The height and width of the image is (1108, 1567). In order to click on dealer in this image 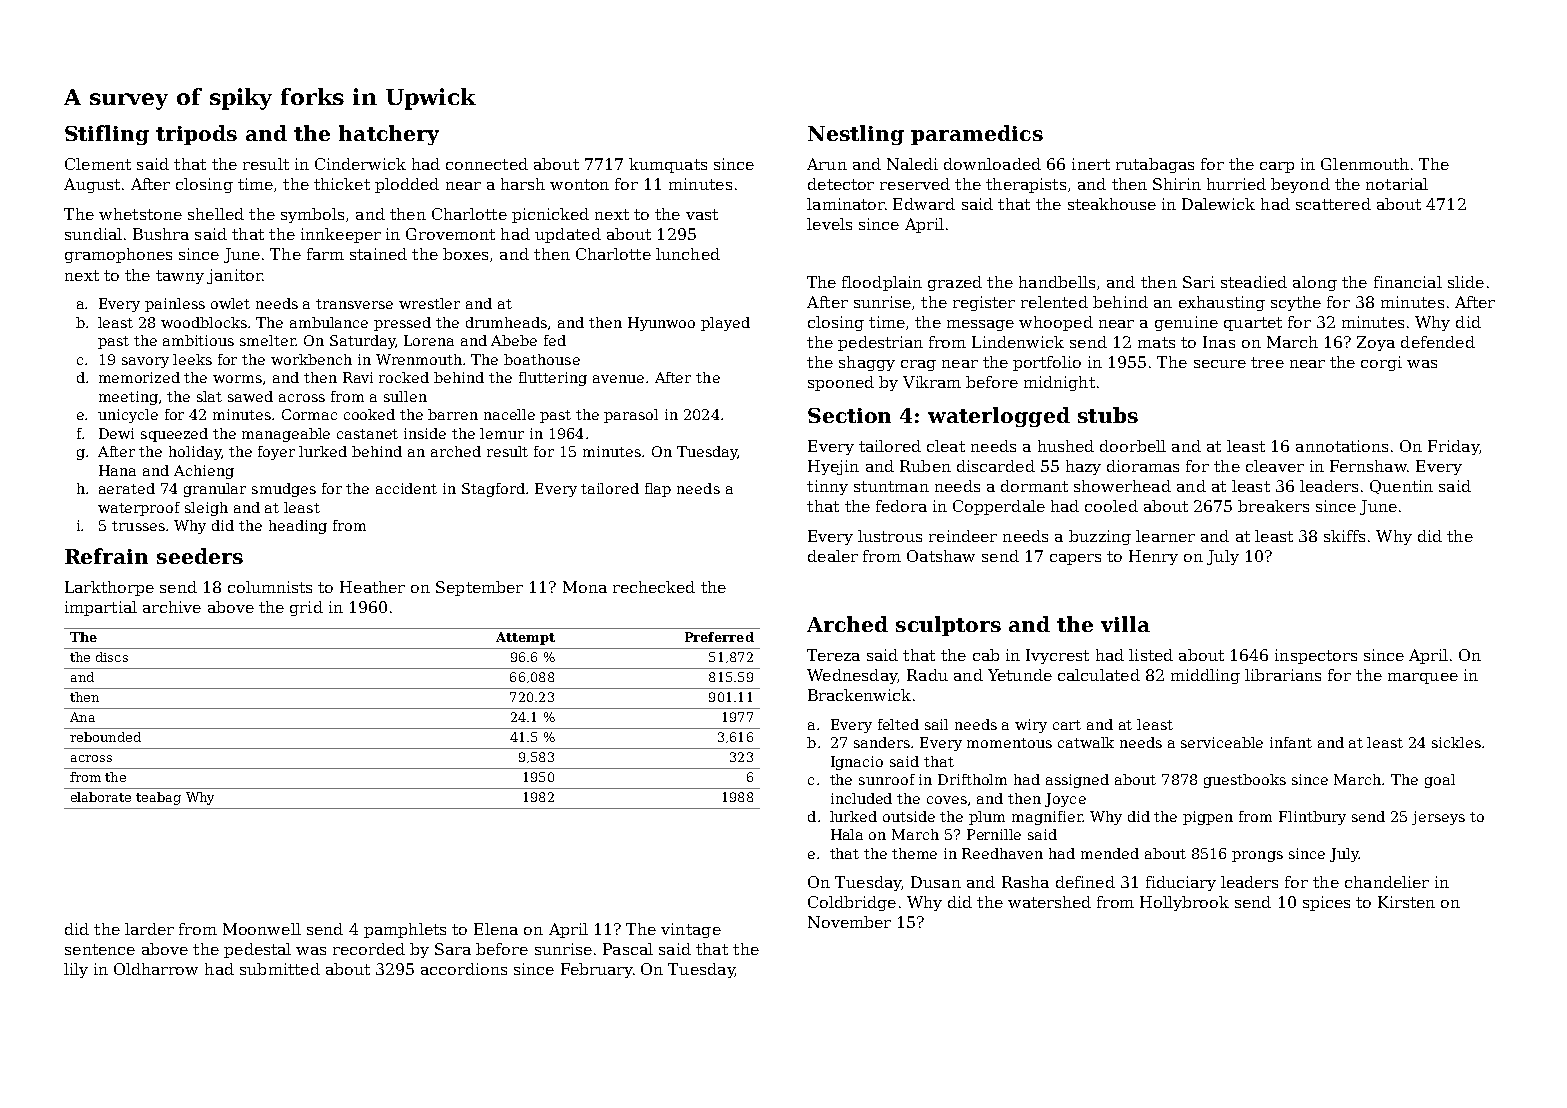, I will do `click(833, 556)`.
